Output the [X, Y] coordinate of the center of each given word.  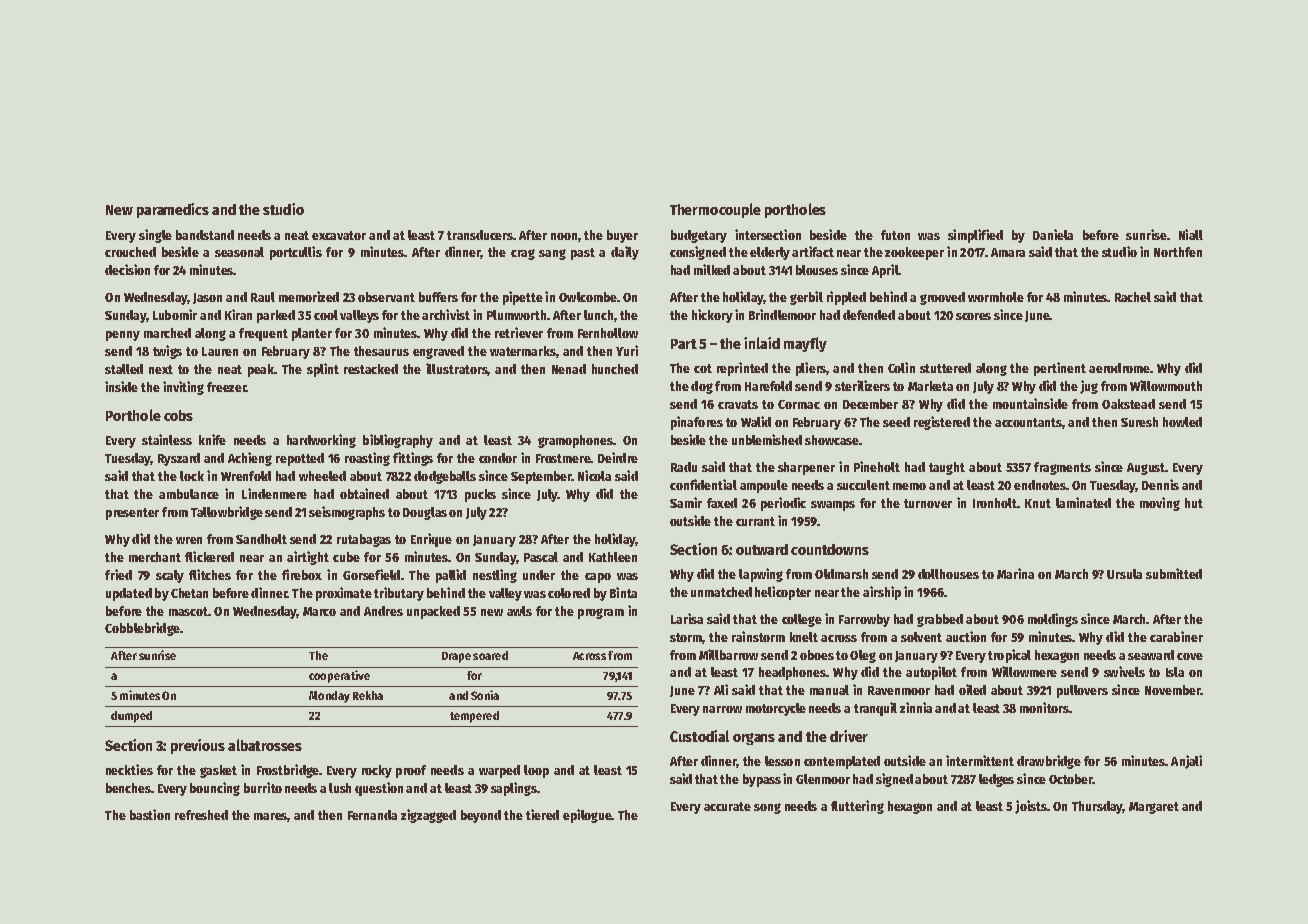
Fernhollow [608, 333]
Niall [1191, 234]
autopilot [931, 673]
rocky [377, 771]
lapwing [761, 575]
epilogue [587, 816]
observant [386, 297]
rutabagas [364, 540]
